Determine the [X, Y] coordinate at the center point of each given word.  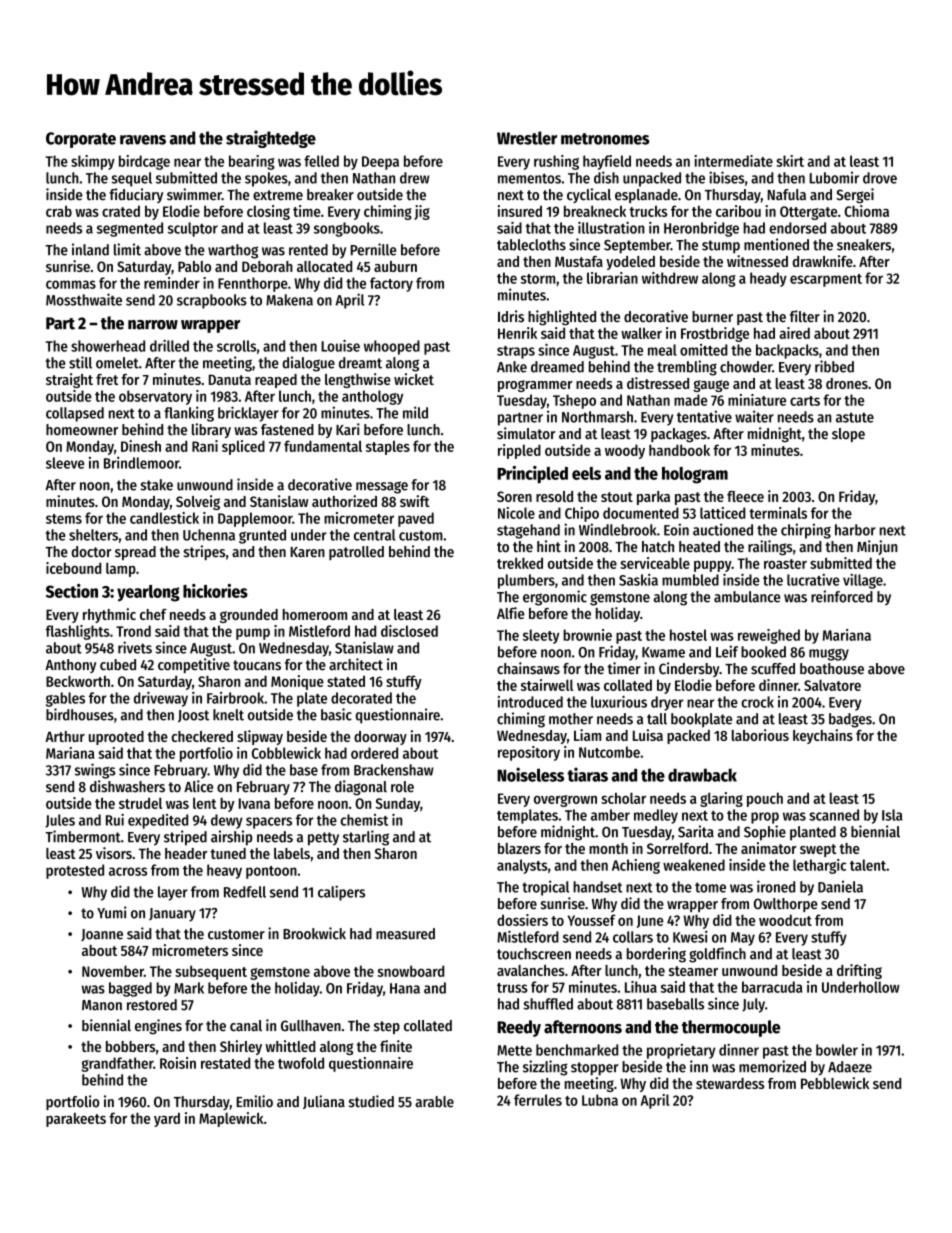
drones [847, 383]
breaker [330, 195]
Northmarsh [597, 417]
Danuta [230, 379]
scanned [834, 815]
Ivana [254, 803]
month [608, 848]
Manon [102, 1005]
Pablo [194, 266]
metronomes [605, 139]
